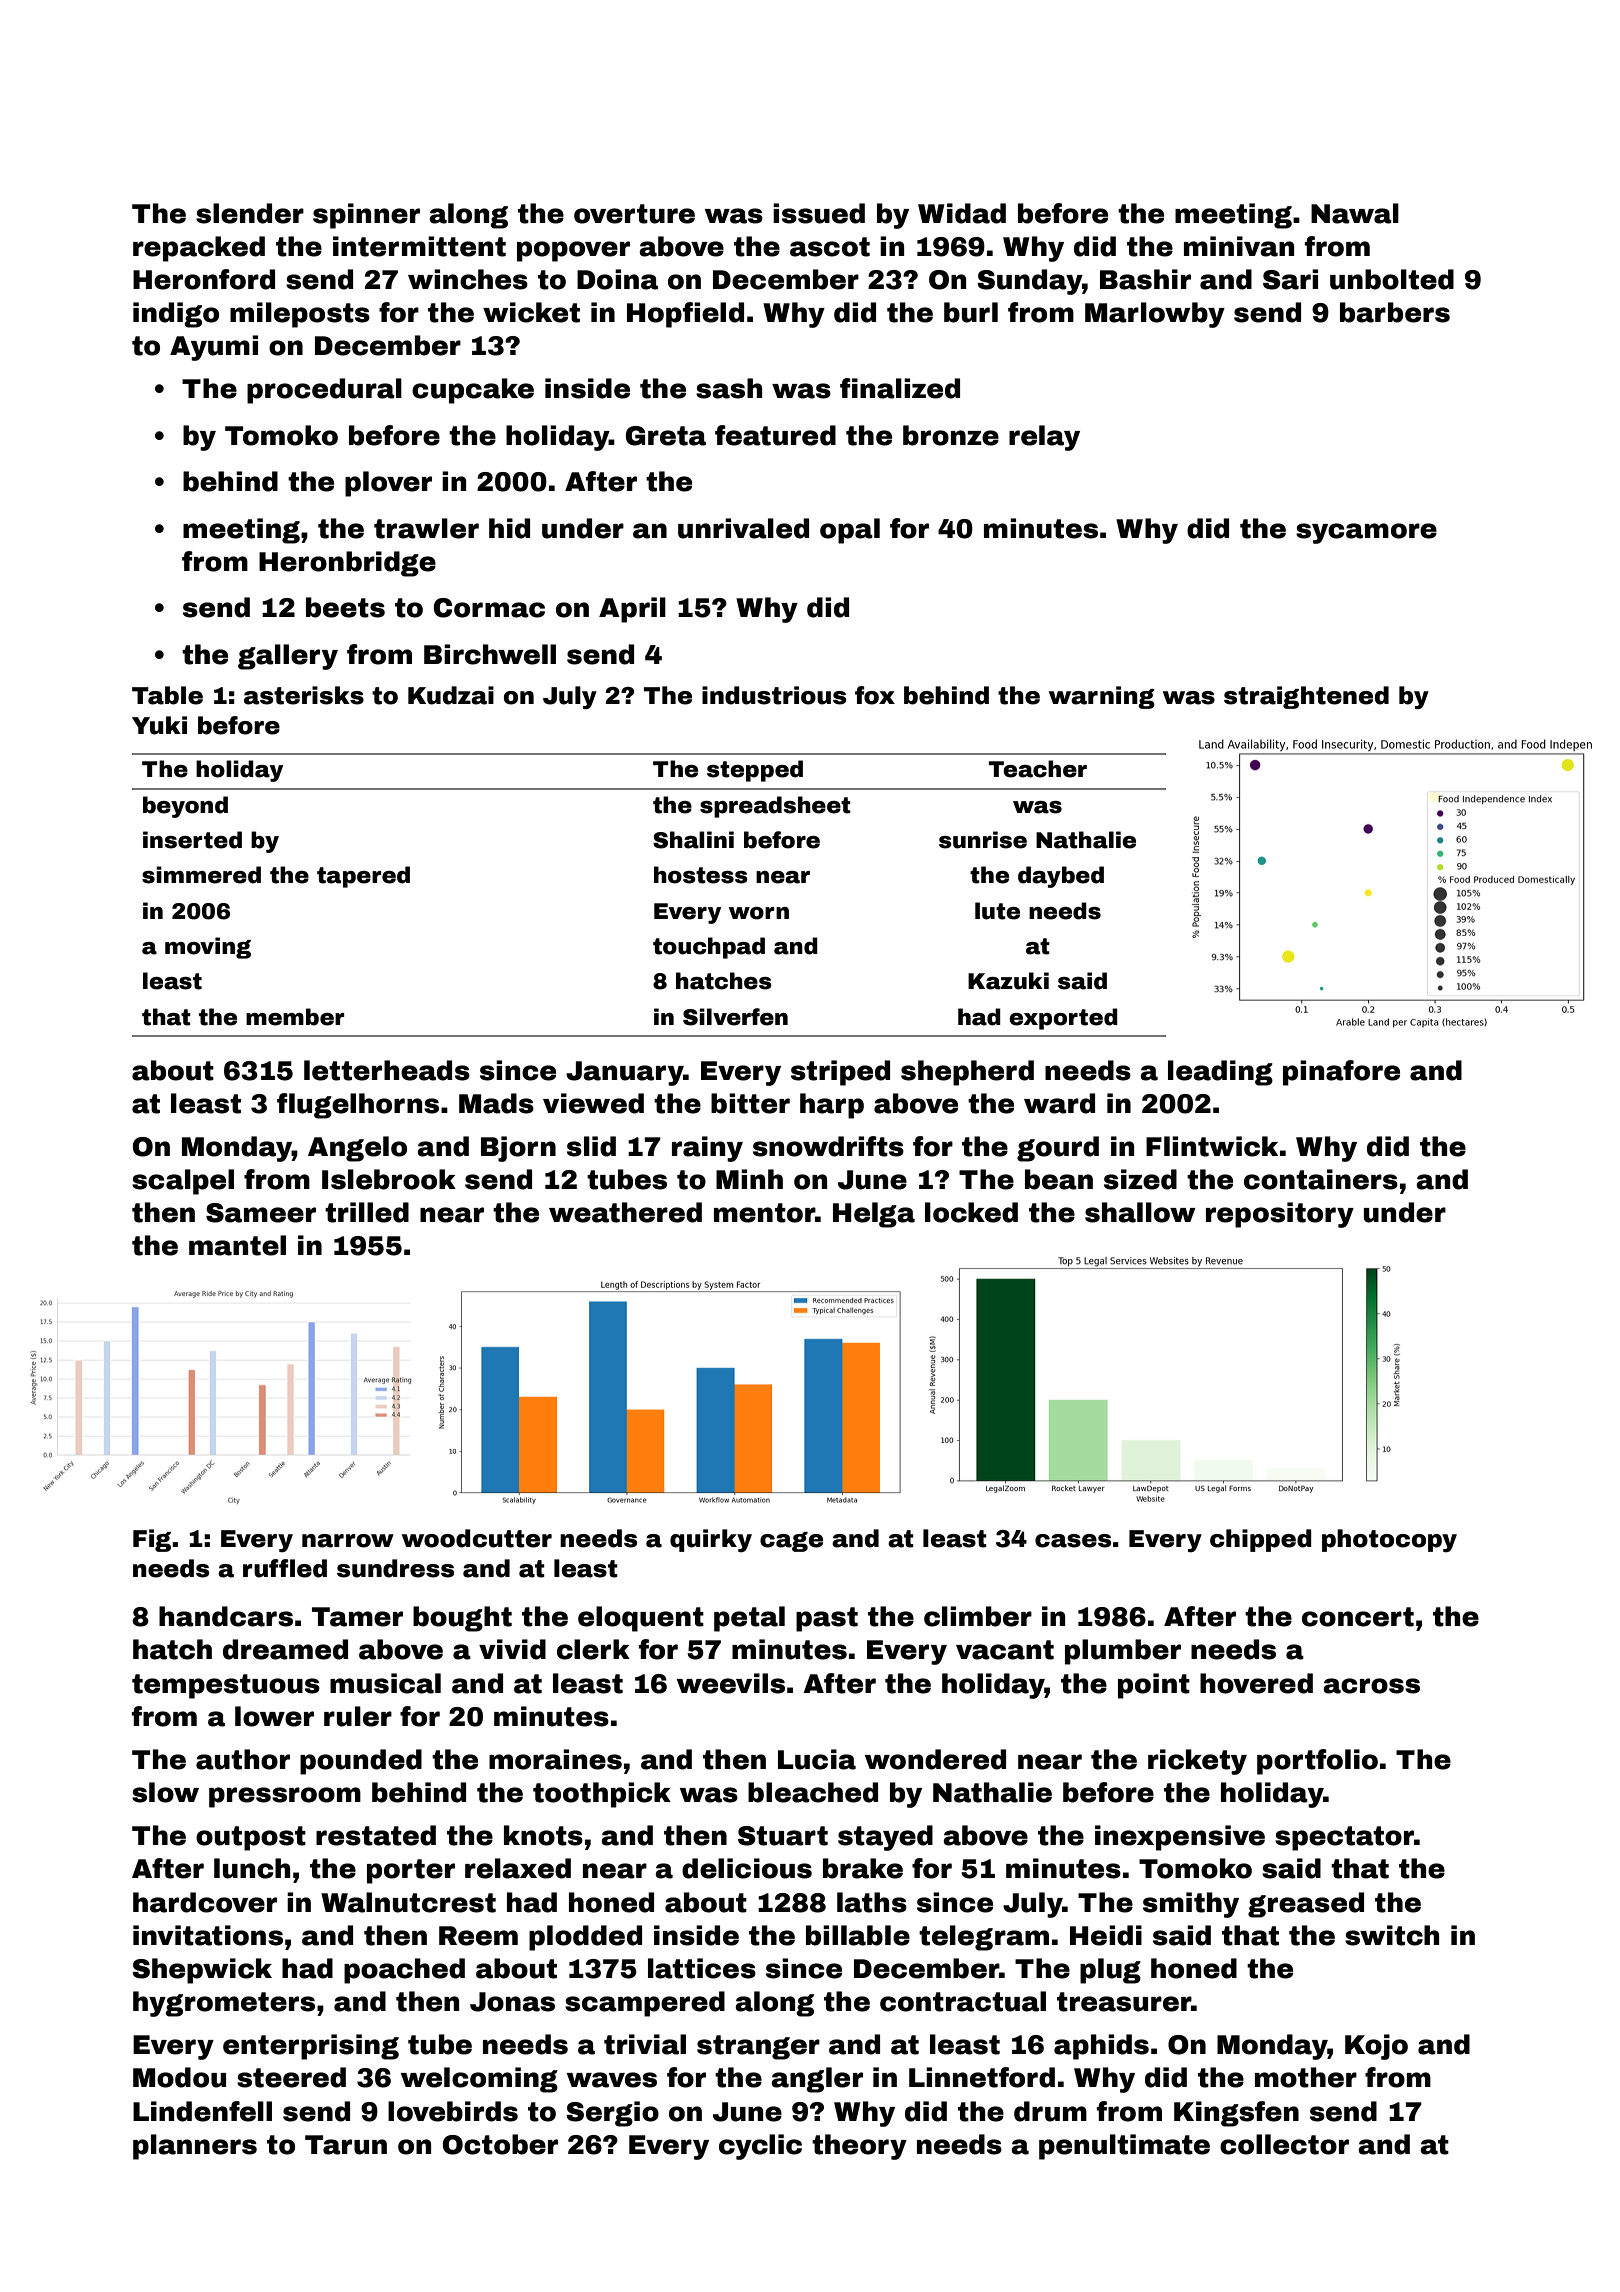  Describe the element at coordinates (250, 213) in the document. I see `slender` at that location.
